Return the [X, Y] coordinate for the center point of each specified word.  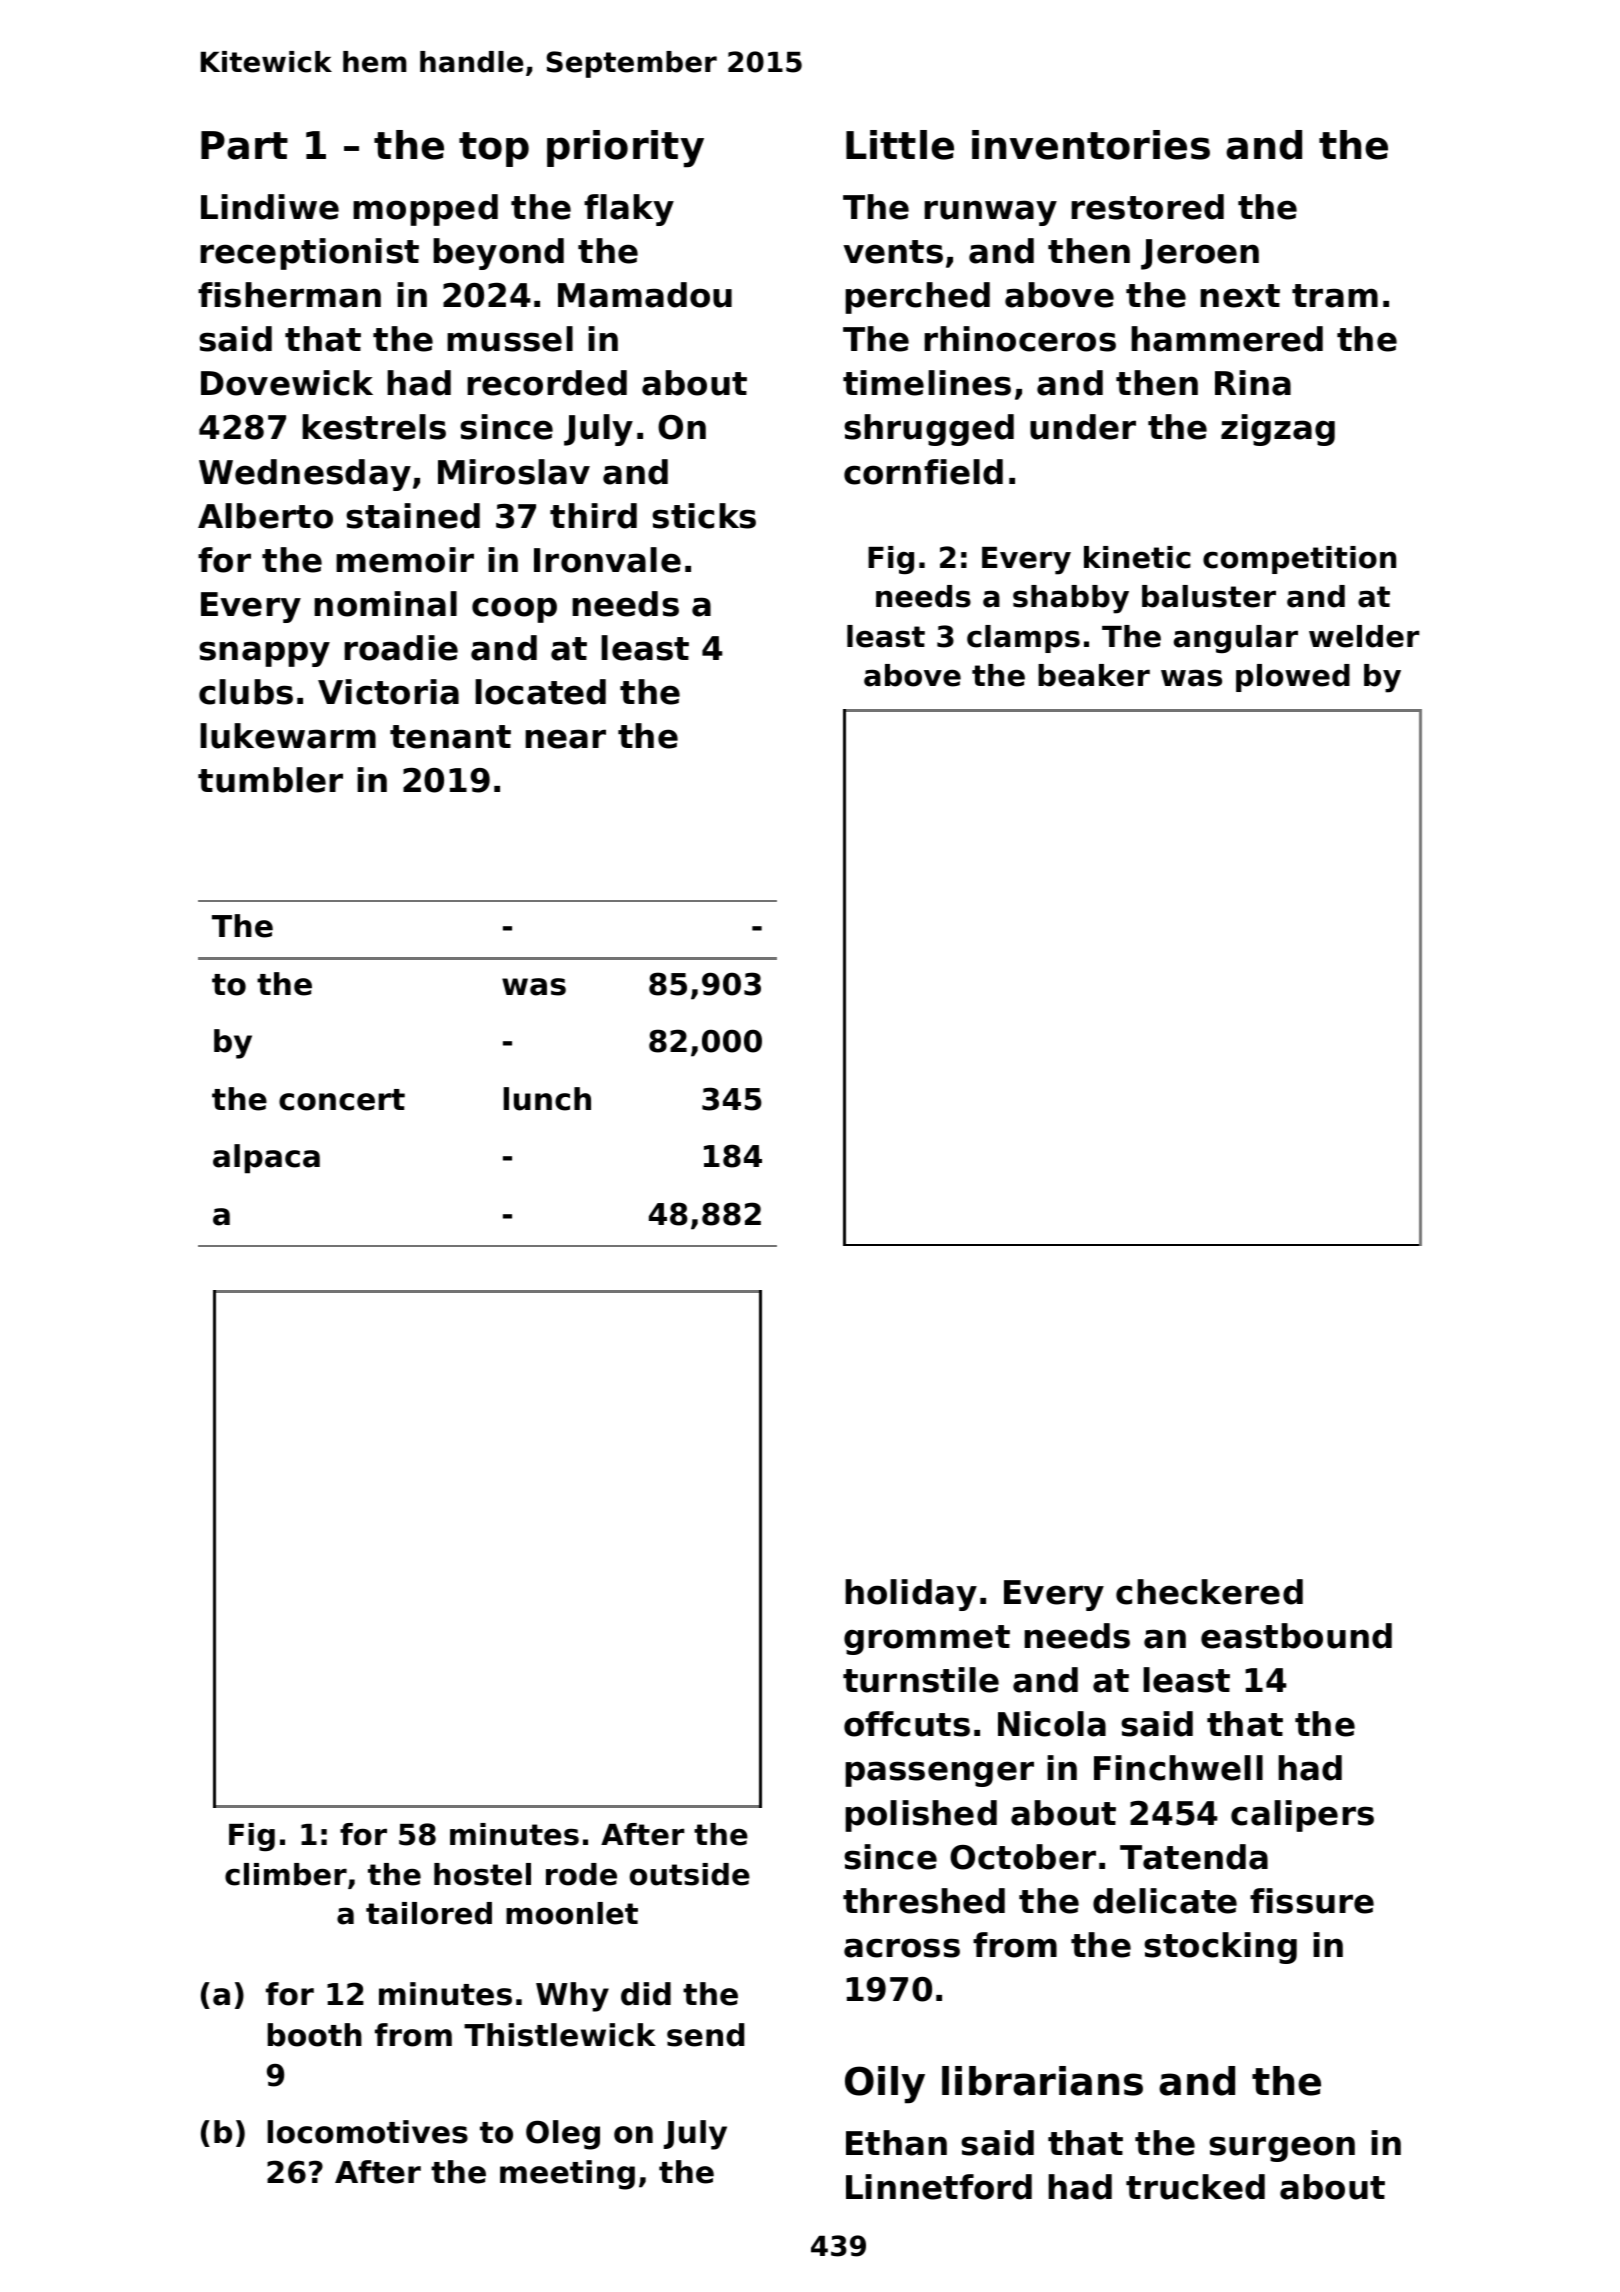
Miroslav [514, 472]
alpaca [266, 1159]
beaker [1094, 675]
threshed [924, 1901]
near [565, 739]
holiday [911, 1595]
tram [1335, 296]
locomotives [368, 2132]
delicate [1165, 1901]
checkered [1209, 1592]
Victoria [388, 692]
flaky [629, 210]
